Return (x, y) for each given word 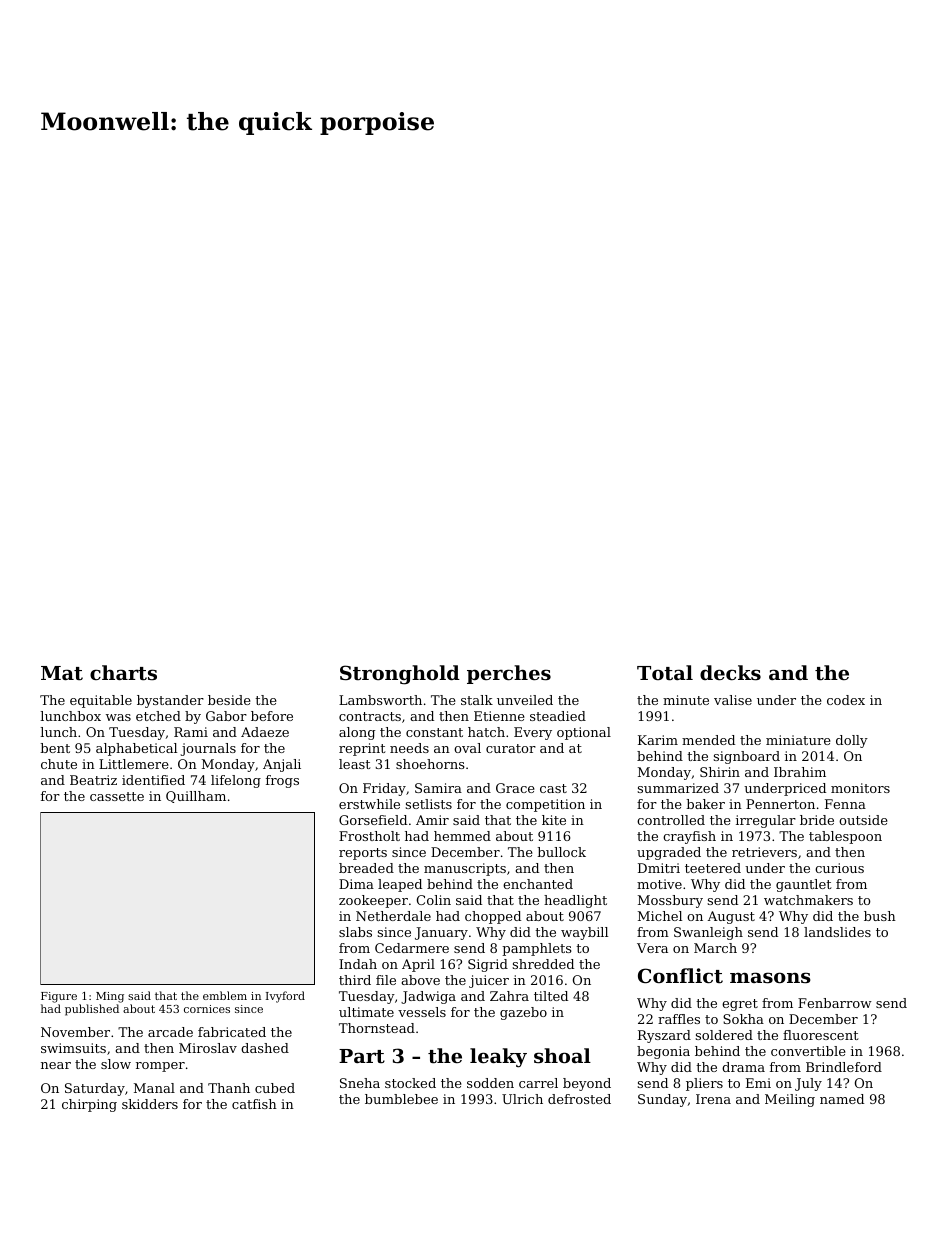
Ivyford (285, 997)
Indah (358, 964)
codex (846, 700)
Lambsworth (380, 700)
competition (545, 805)
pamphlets (537, 949)
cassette (117, 796)
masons (770, 978)
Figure (59, 997)
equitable (101, 701)
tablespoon (845, 837)
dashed (265, 1048)
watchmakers (808, 900)
